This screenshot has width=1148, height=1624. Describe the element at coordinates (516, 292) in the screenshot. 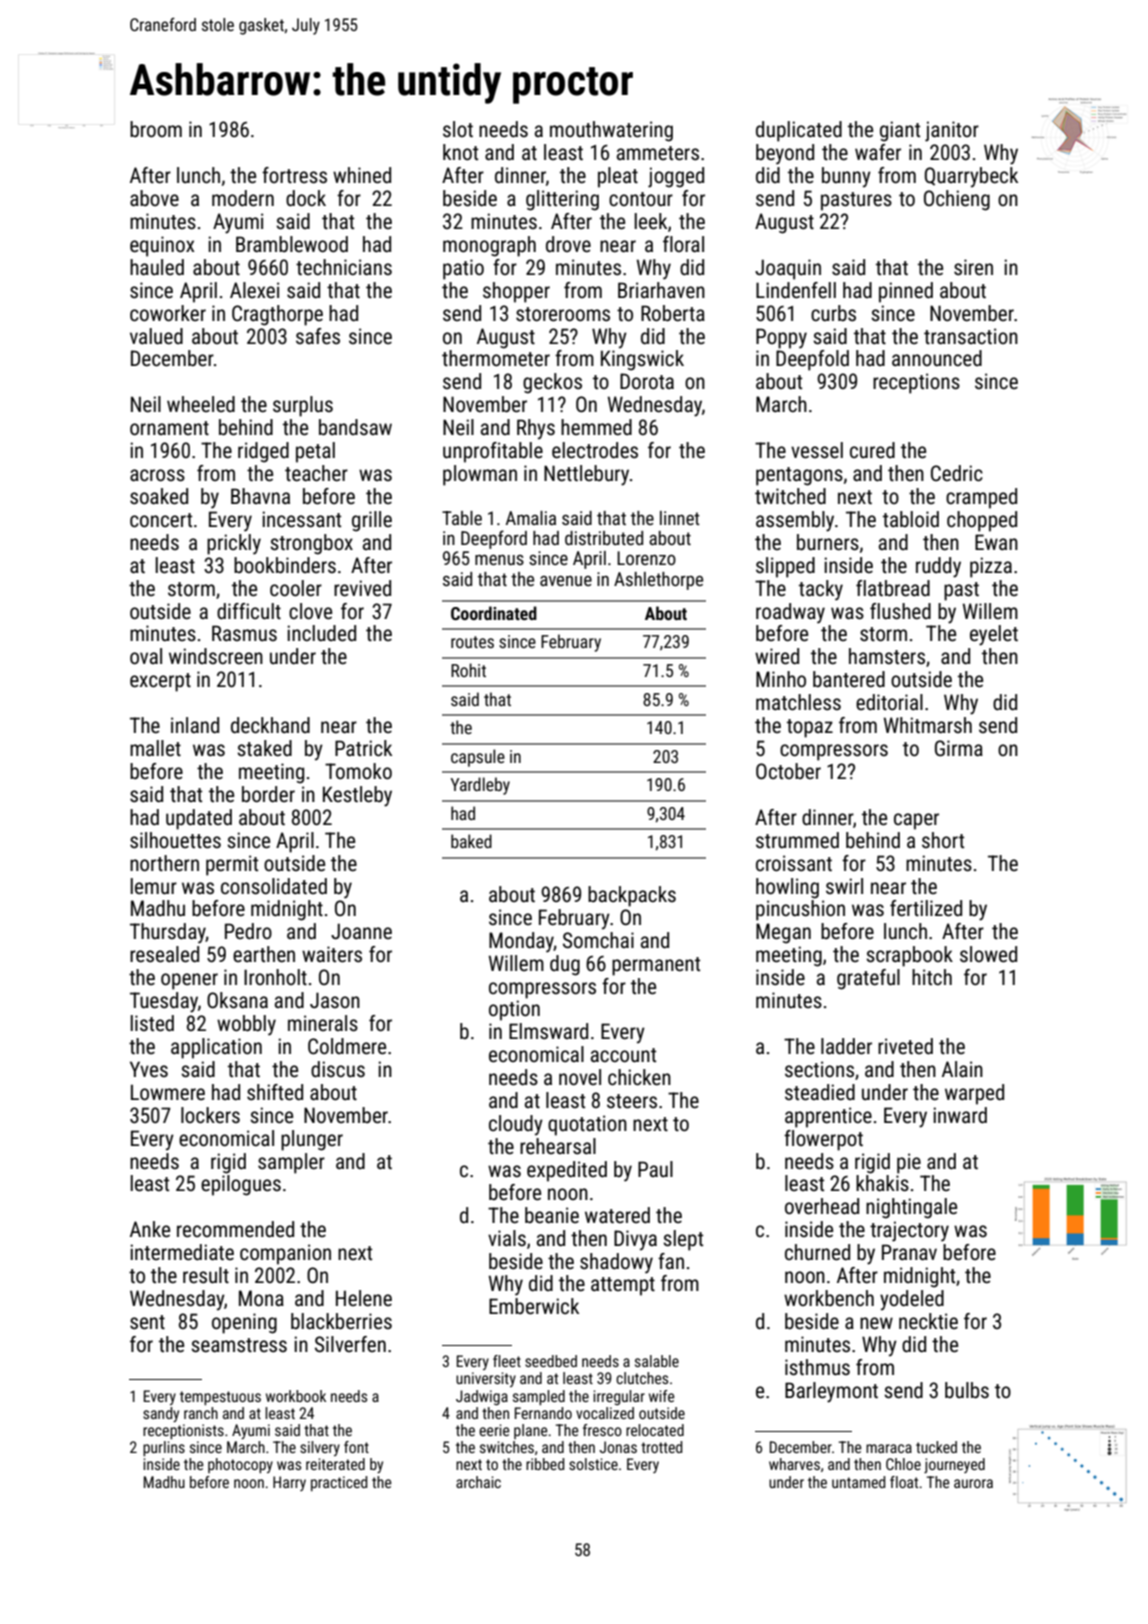

I see `shopper` at that location.
